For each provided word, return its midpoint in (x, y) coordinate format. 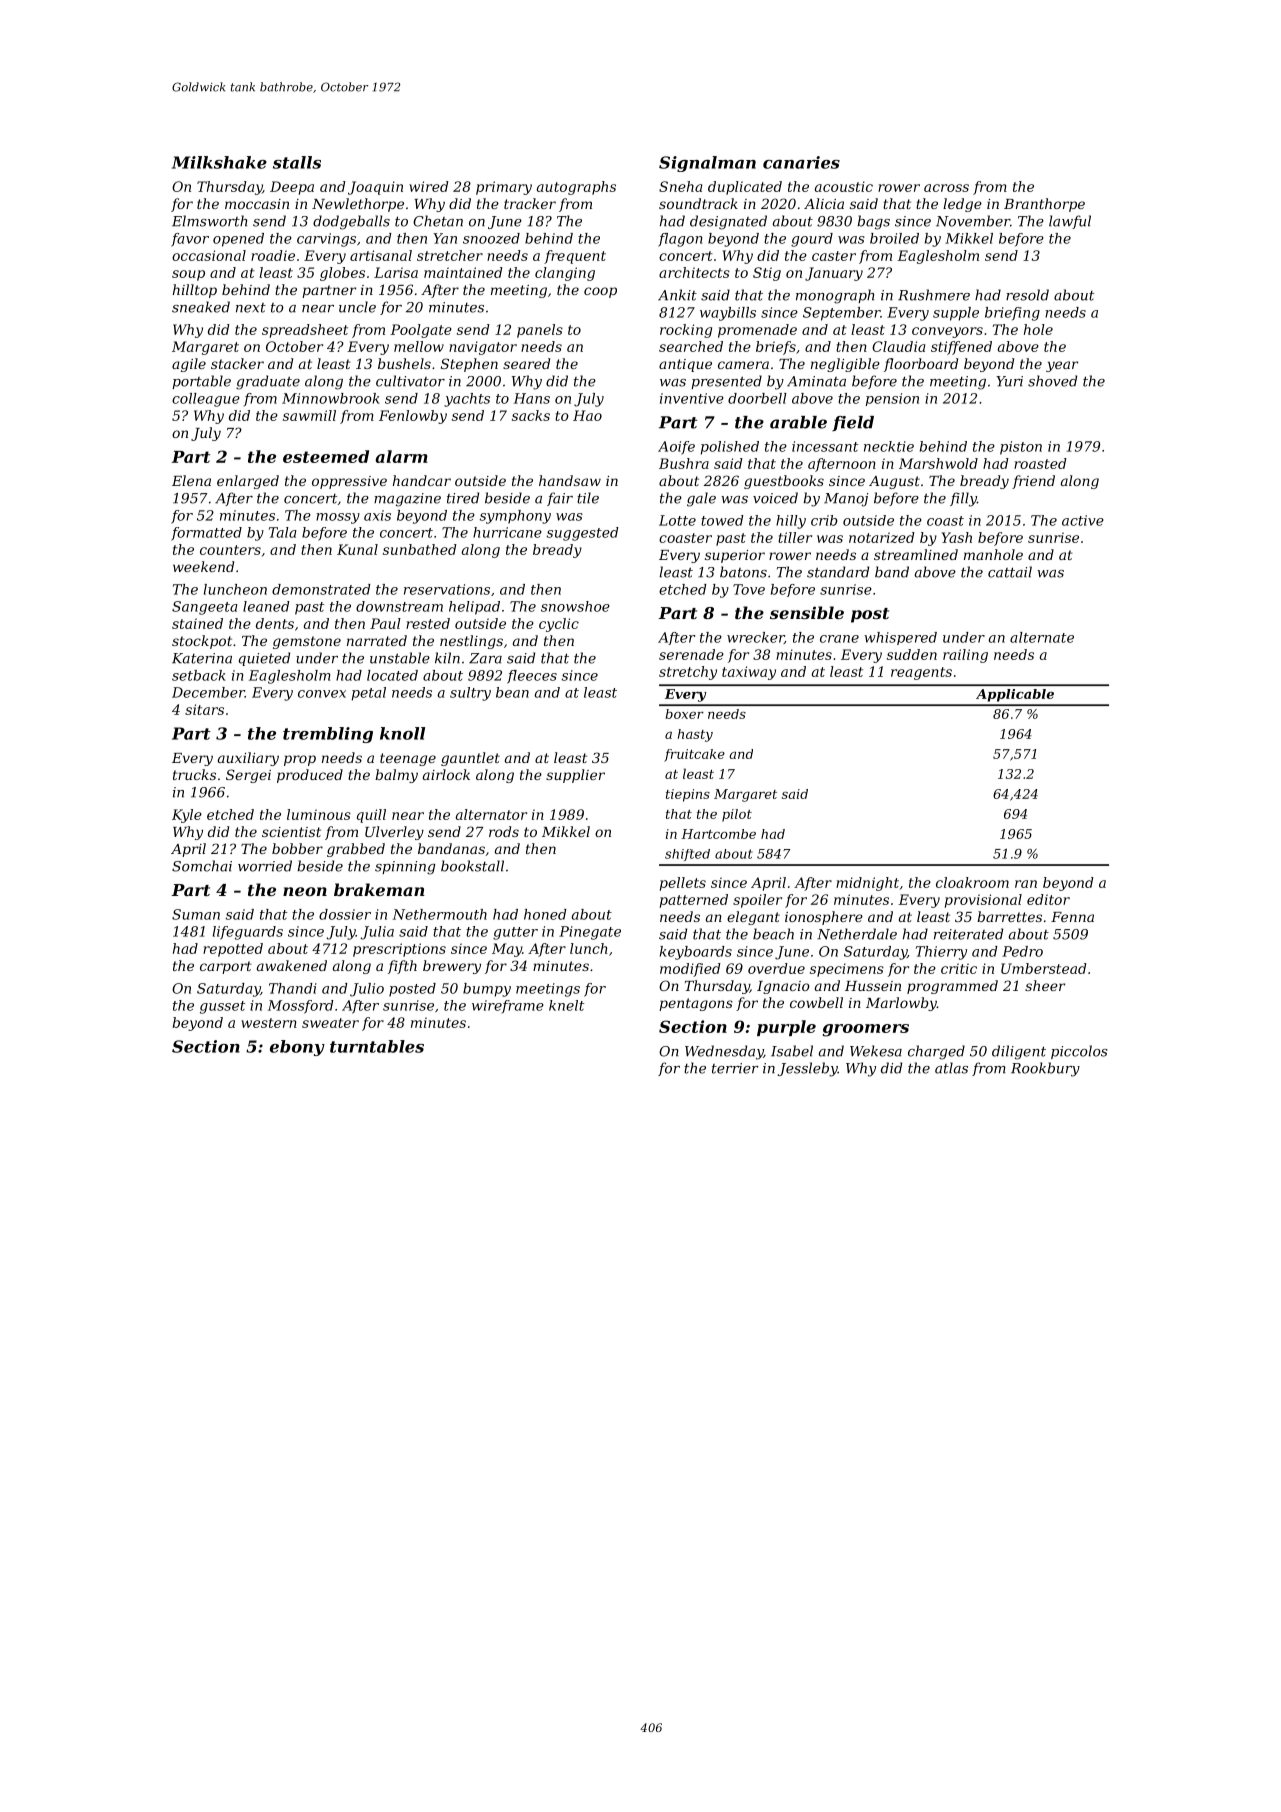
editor (1048, 899)
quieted (264, 659)
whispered (900, 638)
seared (526, 363)
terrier (735, 1068)
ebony (297, 1048)
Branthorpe (1044, 205)
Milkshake (219, 162)
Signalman (707, 164)
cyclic (559, 625)
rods (504, 831)
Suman (196, 914)
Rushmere (934, 295)
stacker (237, 363)
